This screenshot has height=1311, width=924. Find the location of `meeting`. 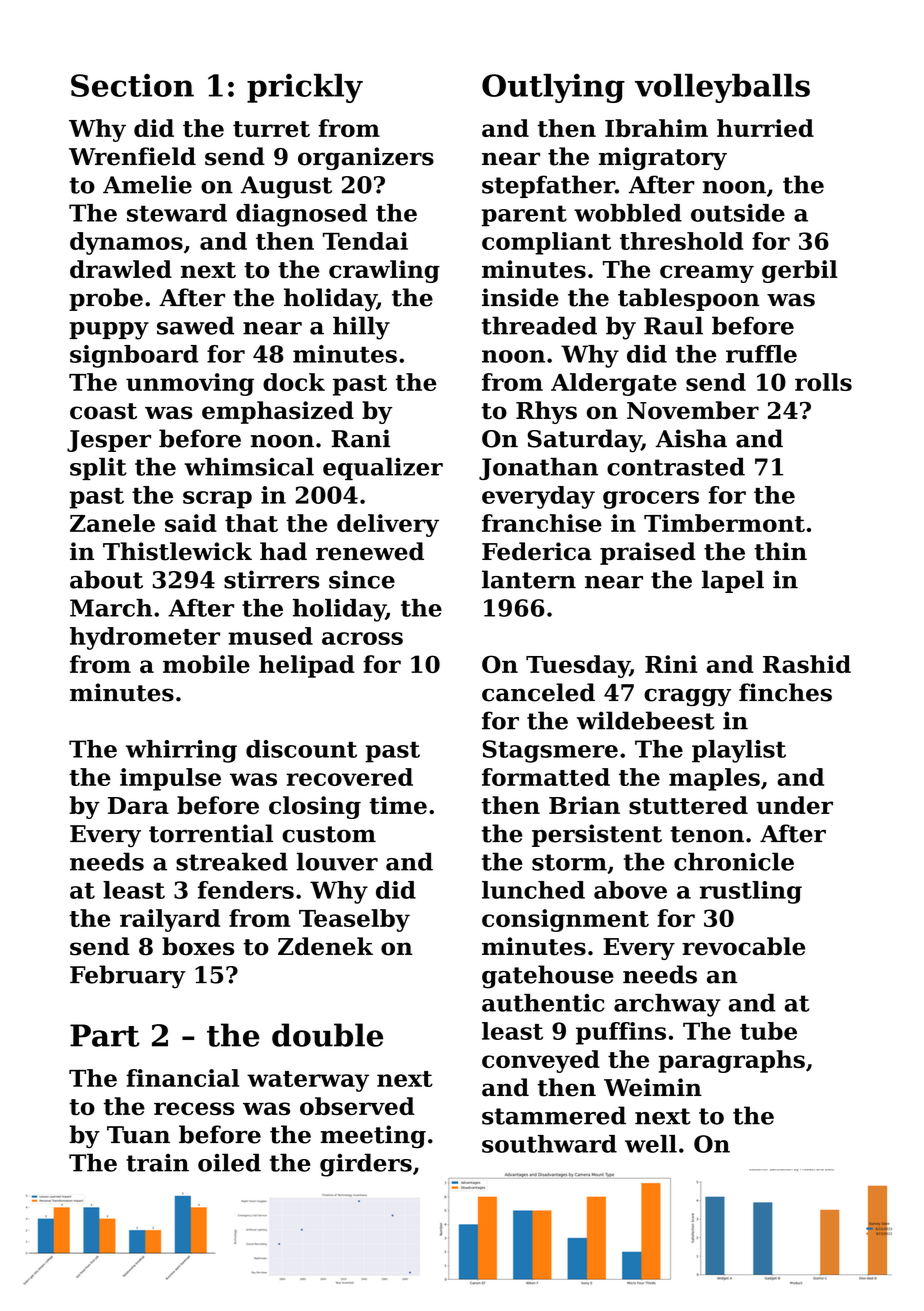

meeting is located at coordinates (373, 1136).
